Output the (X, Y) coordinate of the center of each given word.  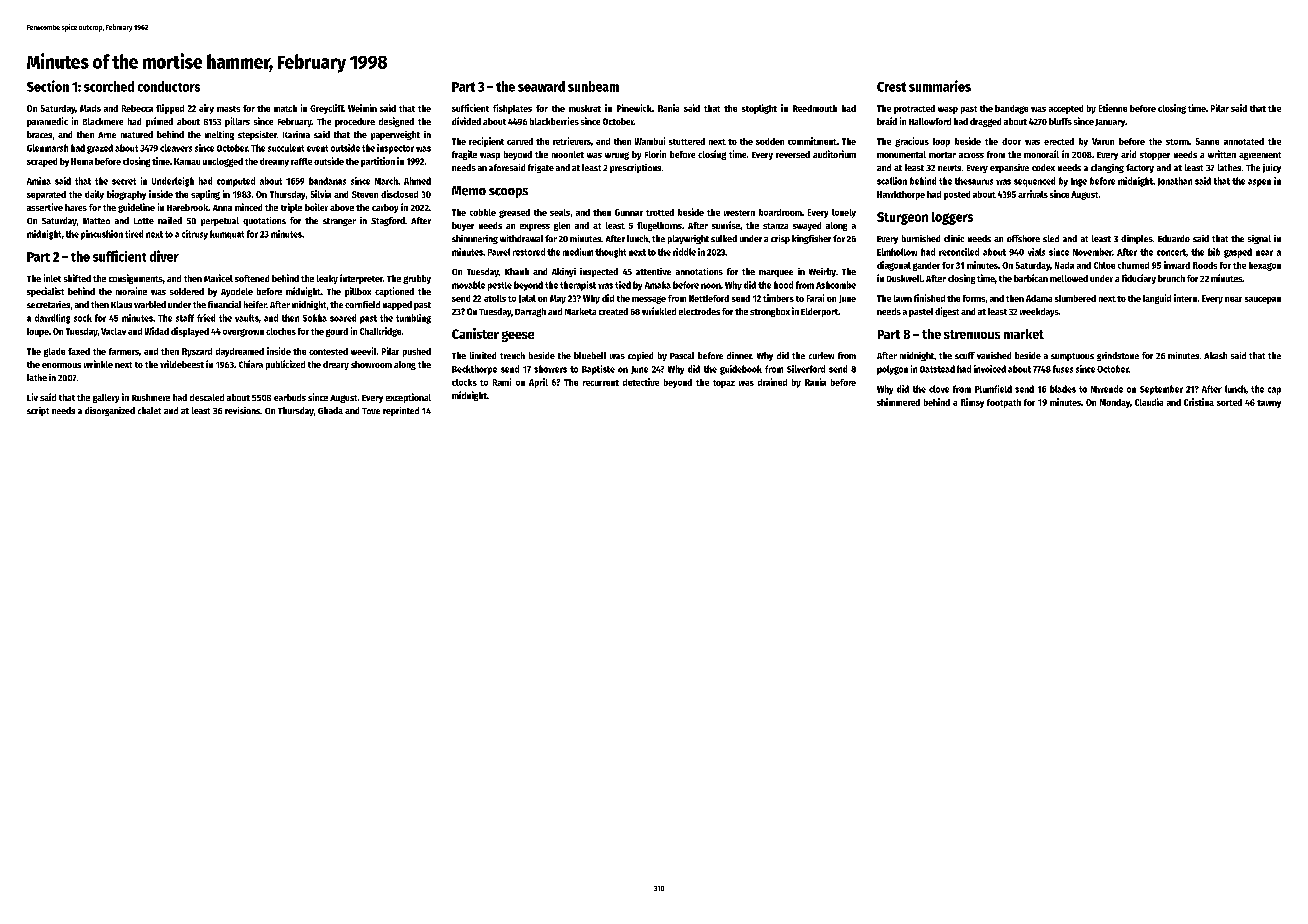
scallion (892, 181)
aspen (1259, 183)
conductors (169, 86)
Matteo (96, 221)
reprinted (401, 411)
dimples (1137, 239)
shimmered (898, 402)
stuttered (687, 141)
